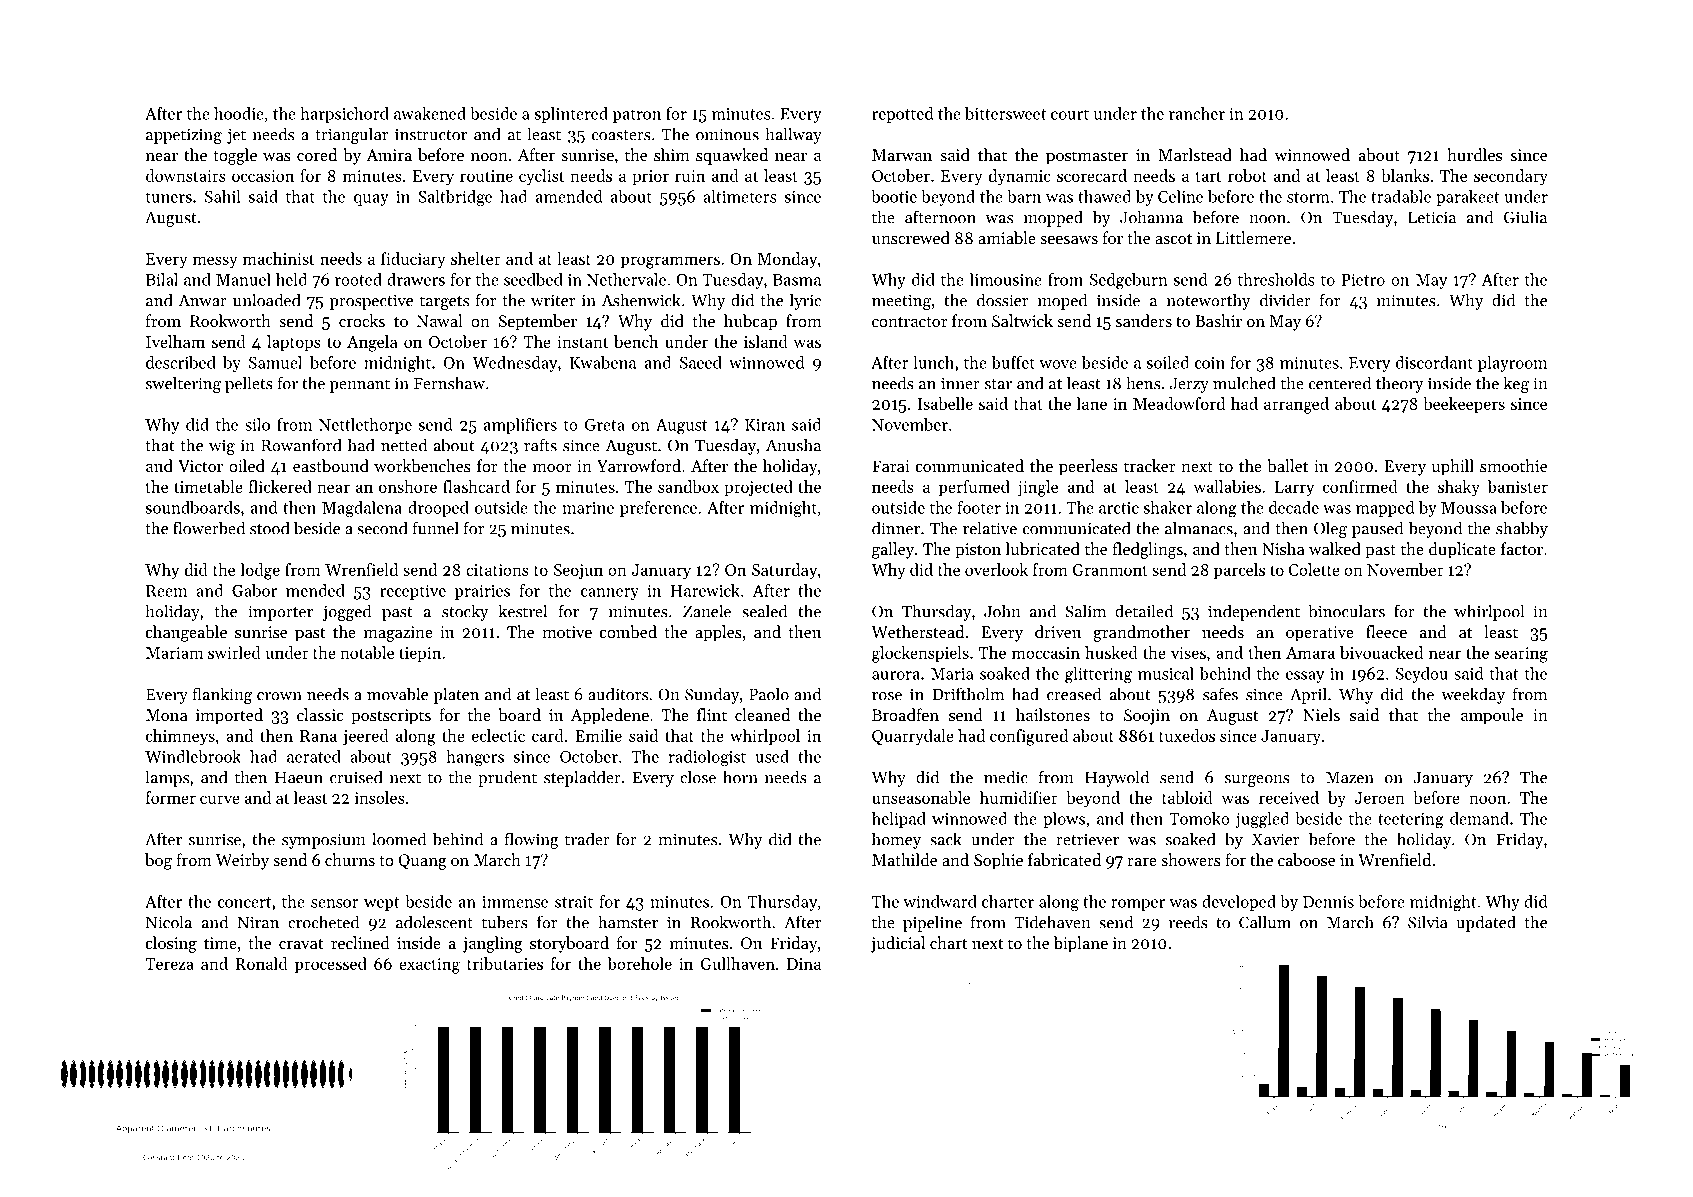  What do you see at coordinates (263, 176) in the page?
I see `occasion` at bounding box center [263, 176].
